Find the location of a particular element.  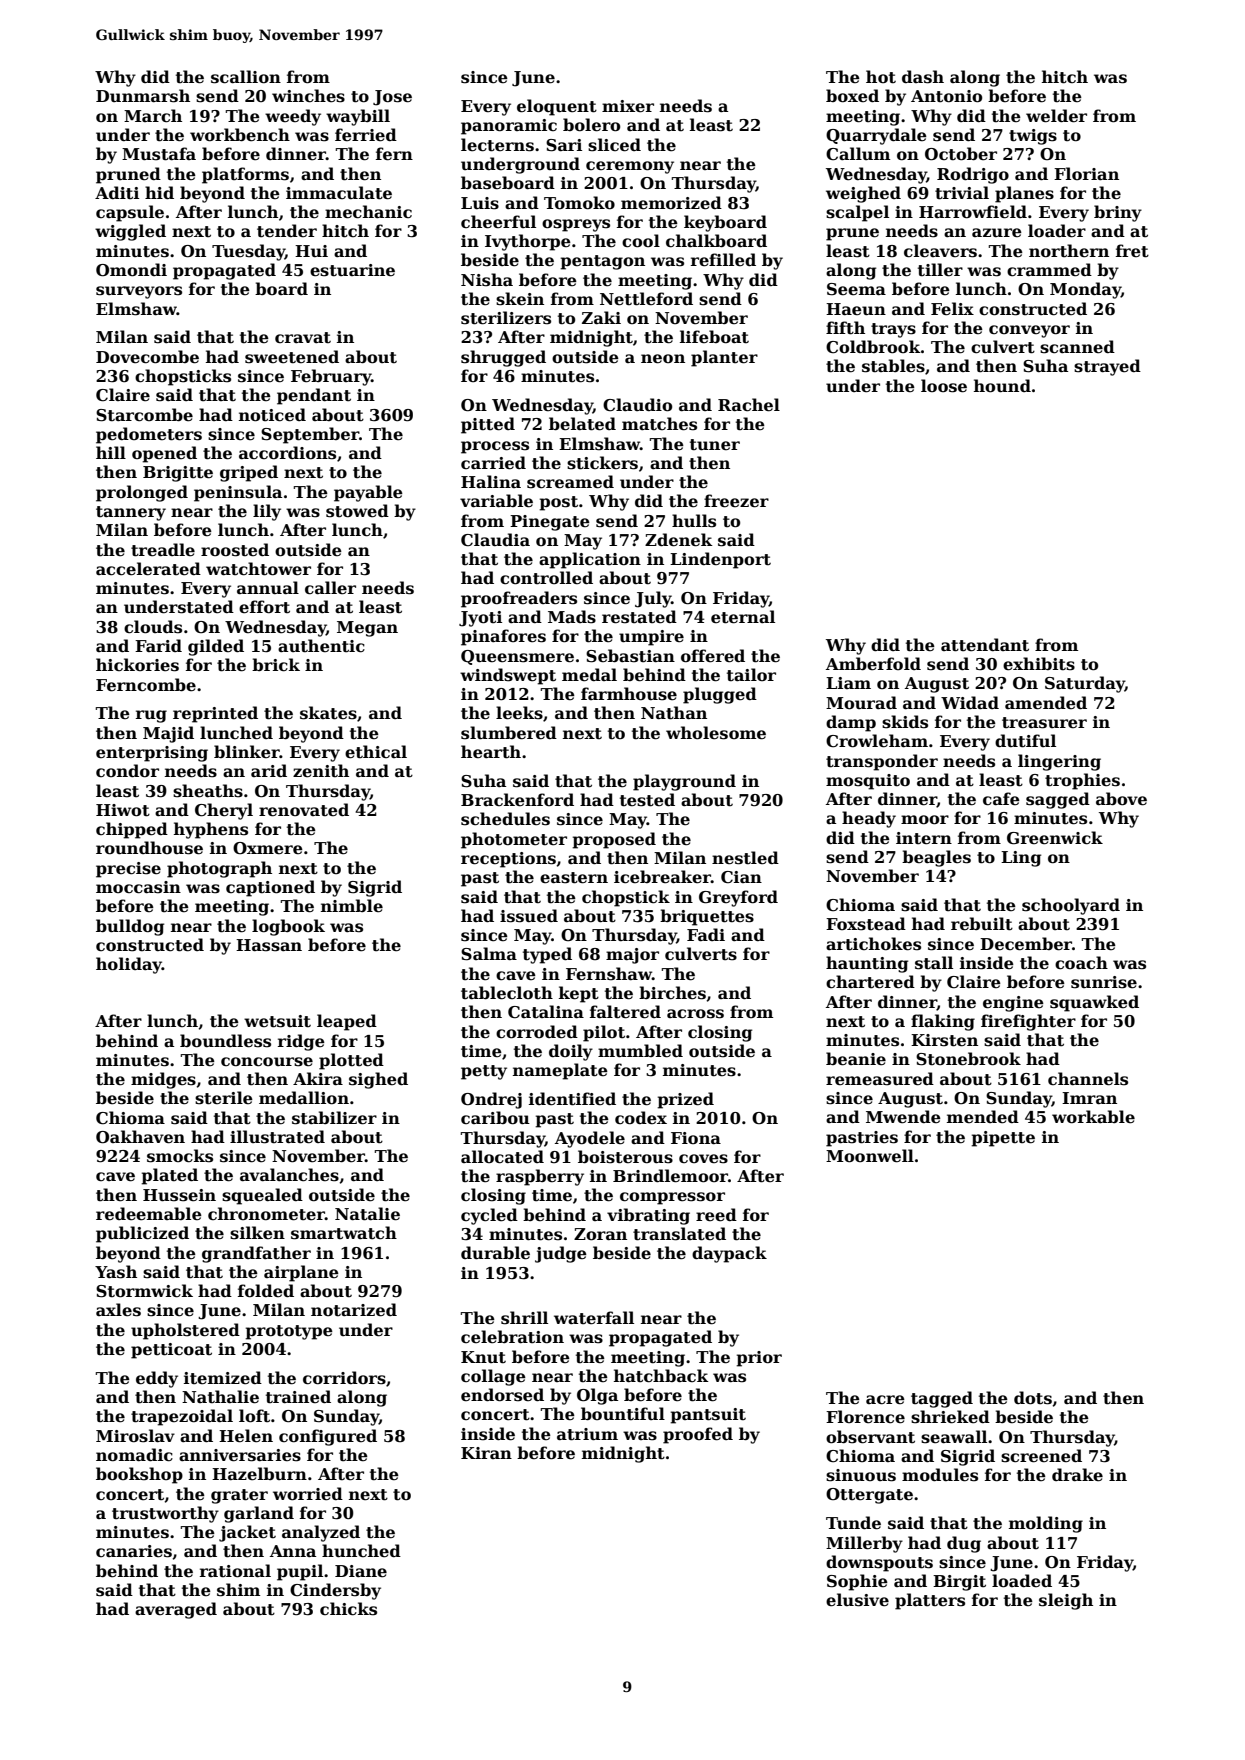

tuner is located at coordinates (715, 445).
